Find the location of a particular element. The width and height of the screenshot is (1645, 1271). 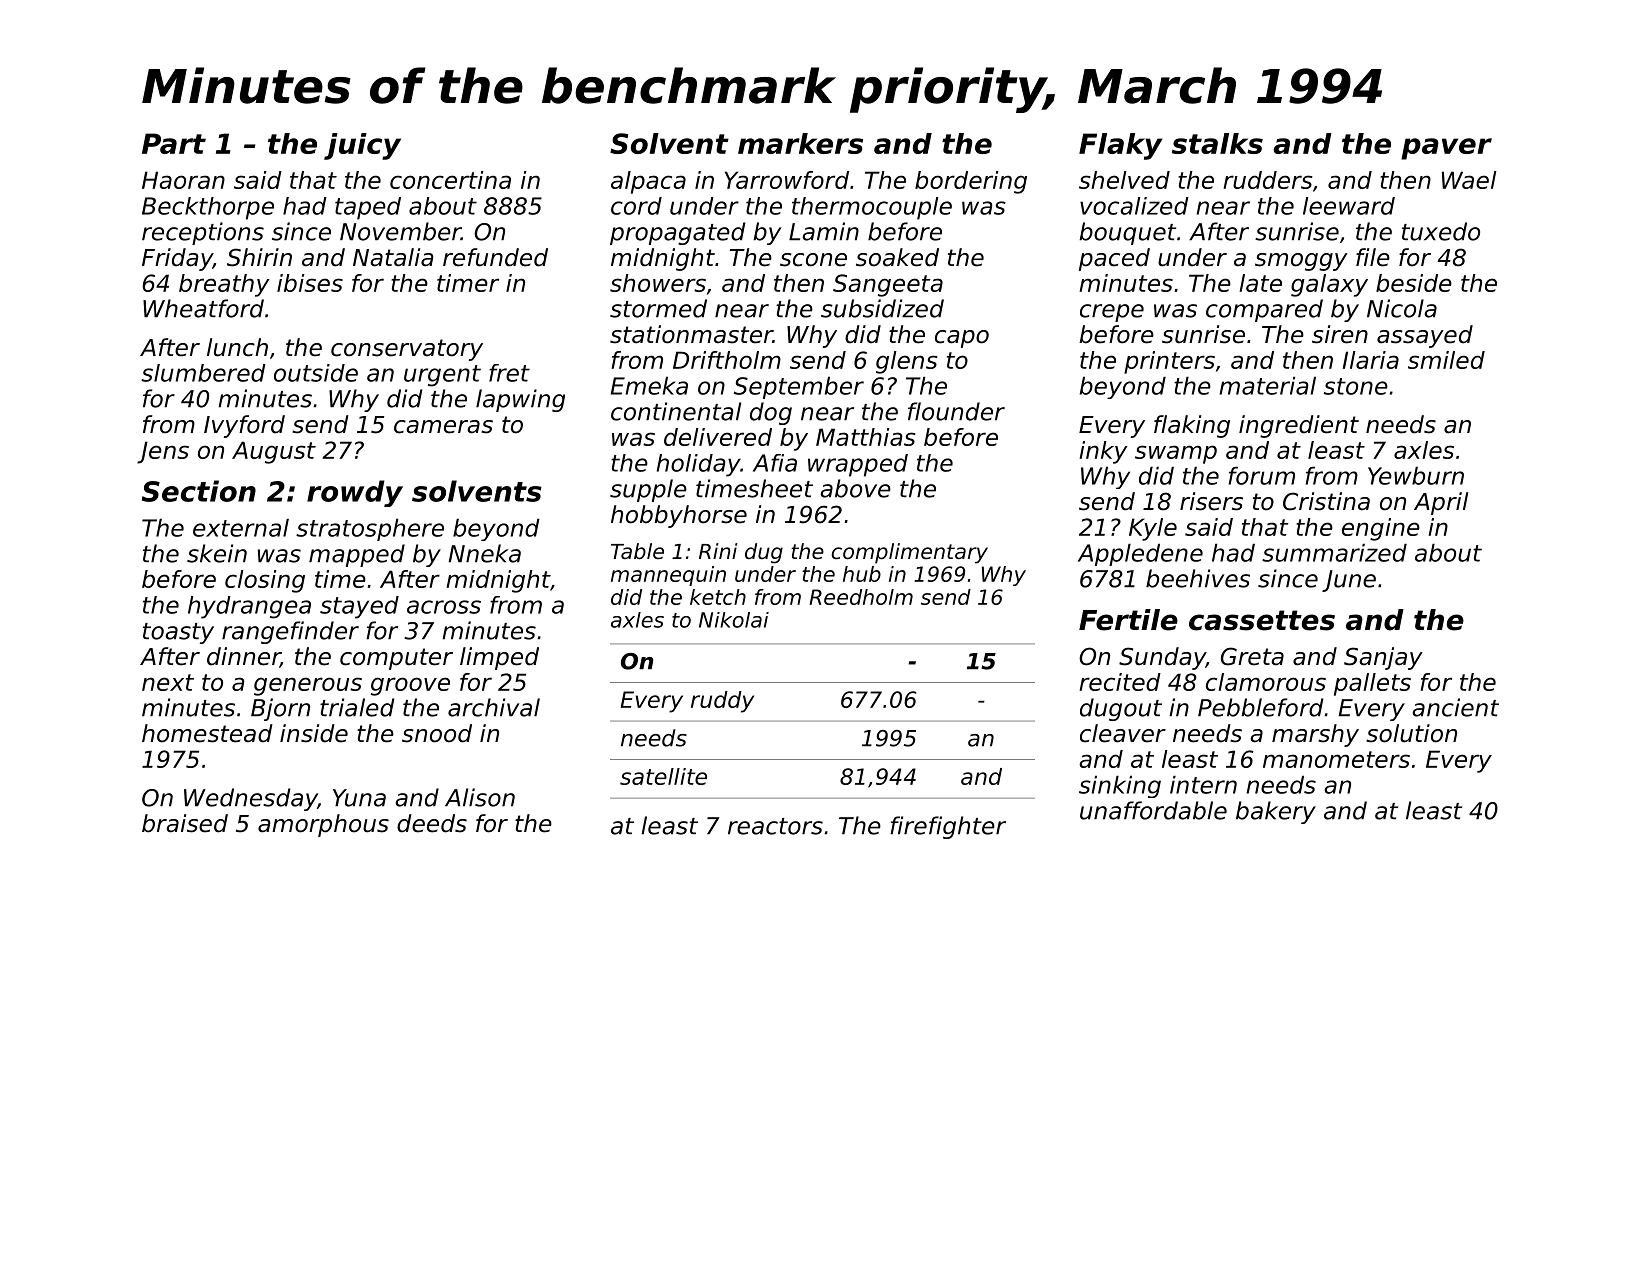

propagated is located at coordinates (677, 233).
